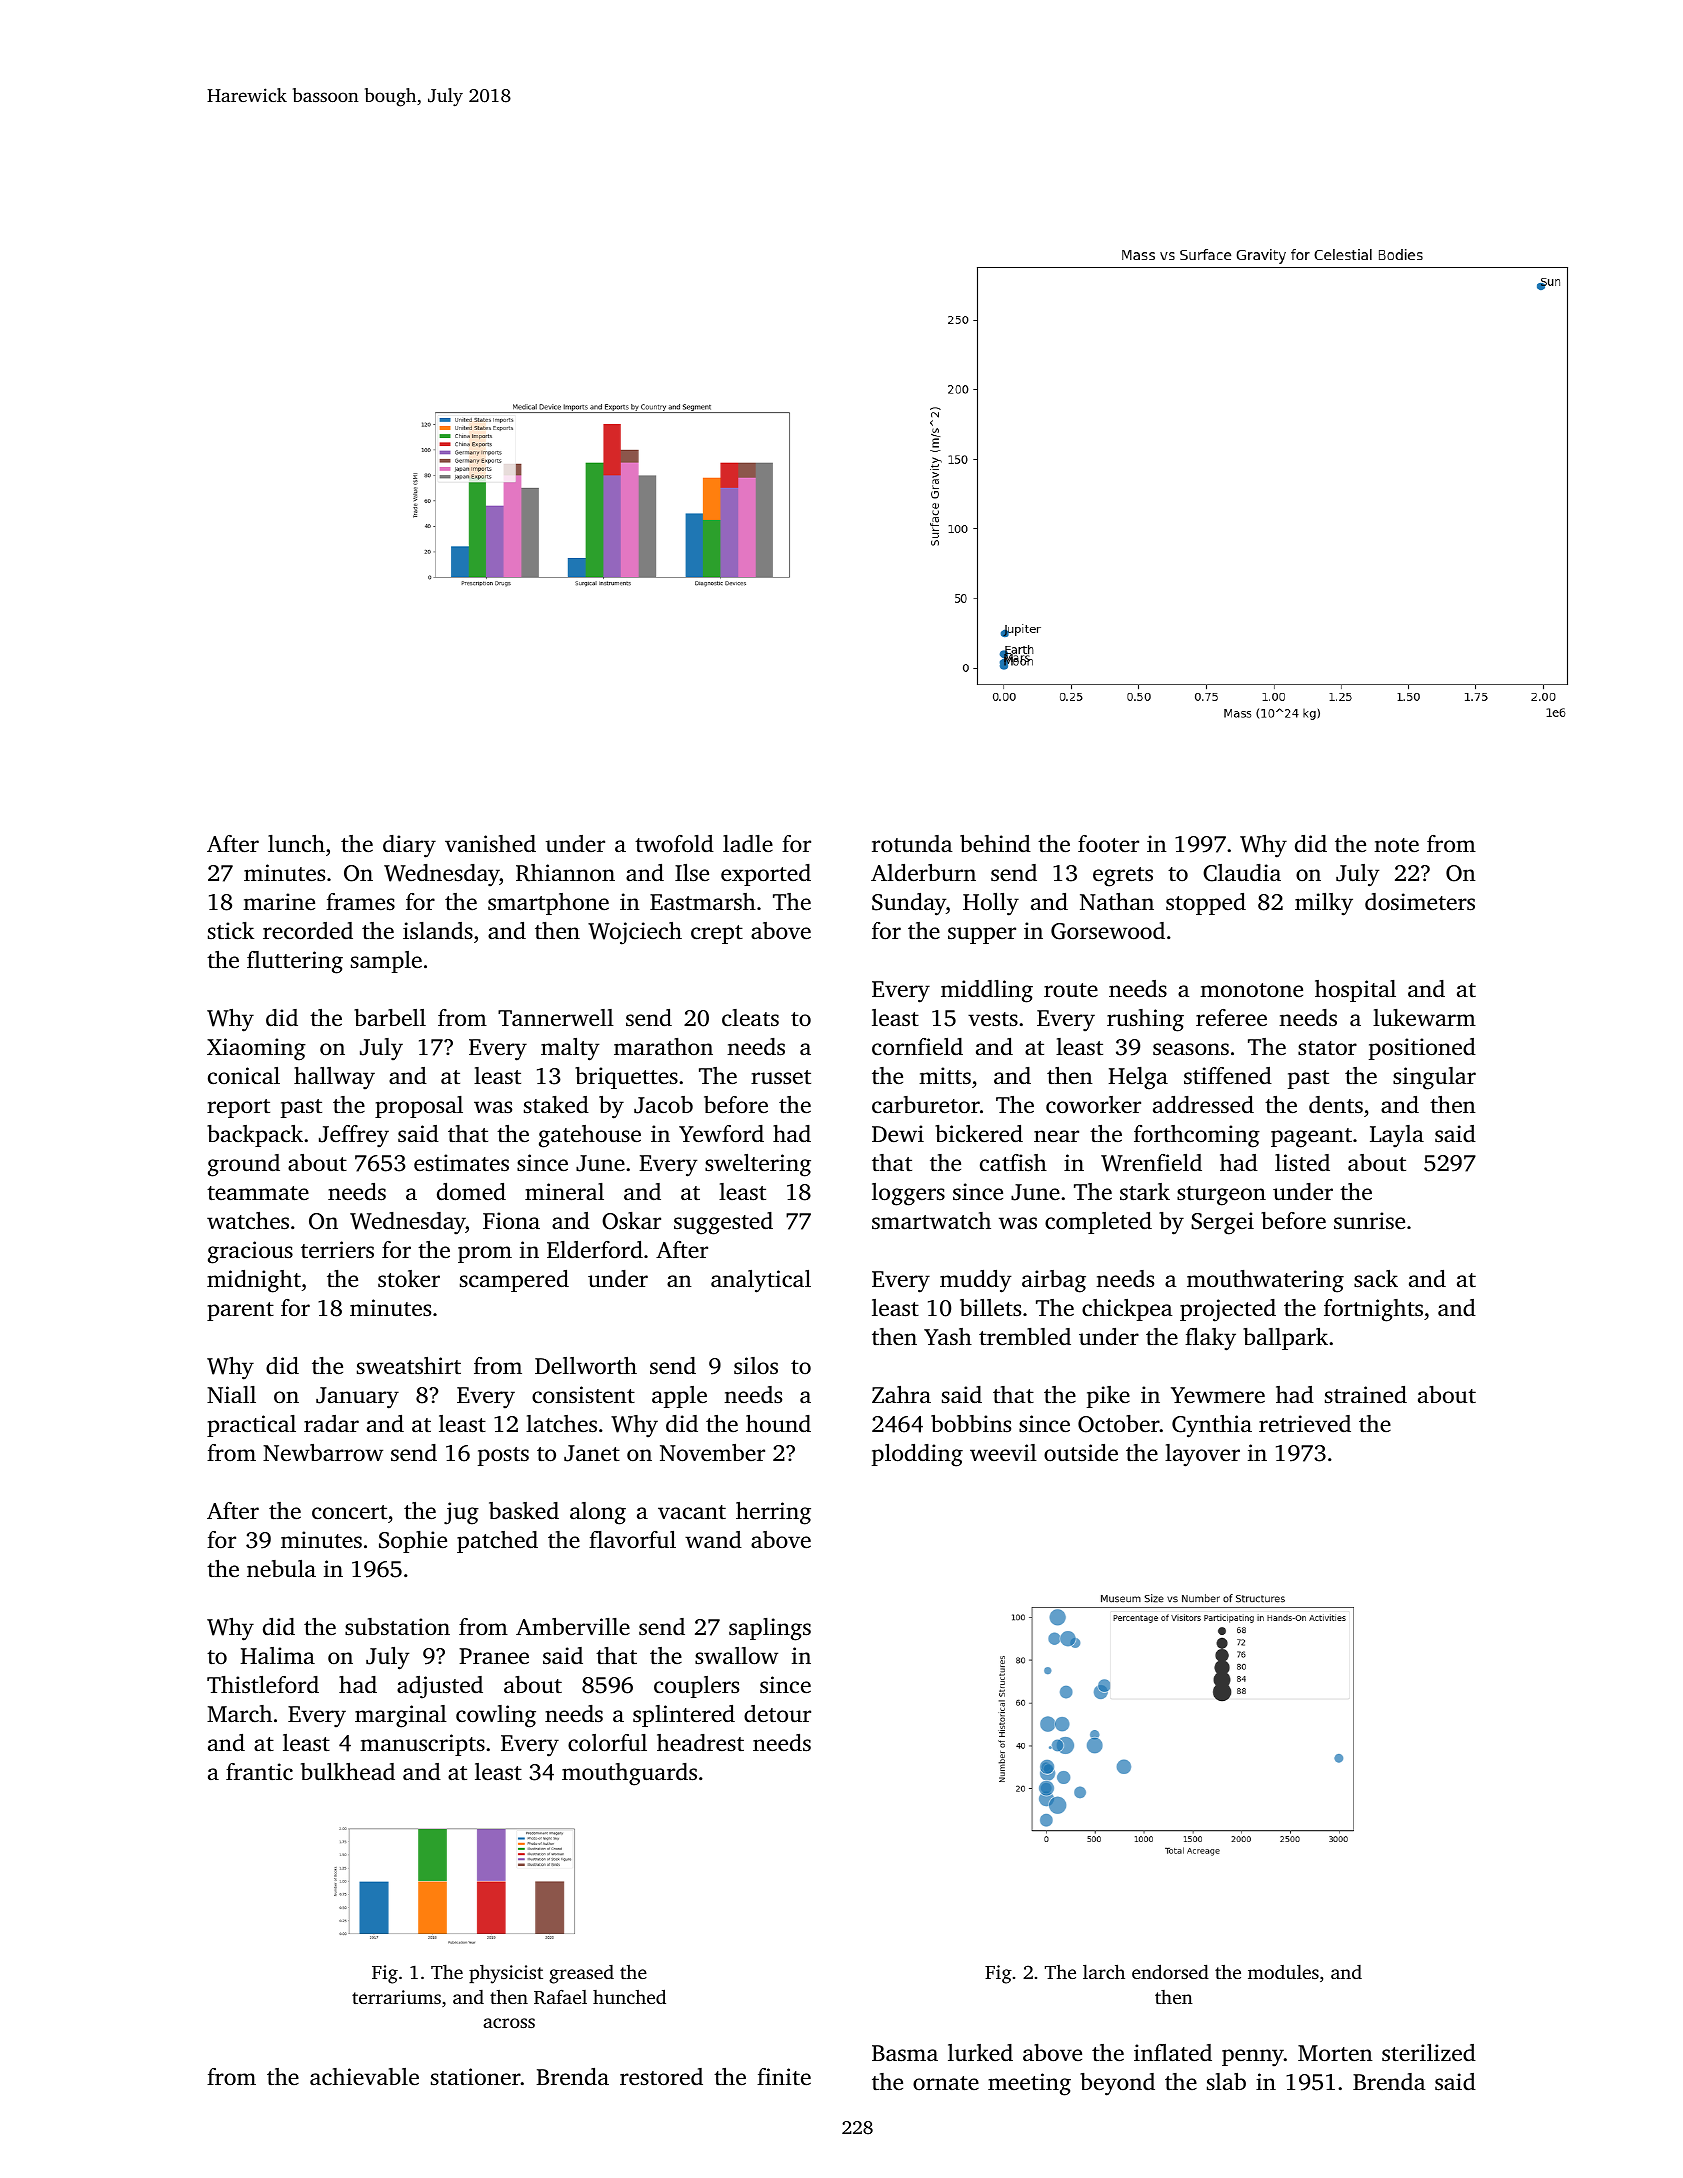 The width and height of the screenshot is (1683, 2178). I want to click on detour, so click(777, 1714).
